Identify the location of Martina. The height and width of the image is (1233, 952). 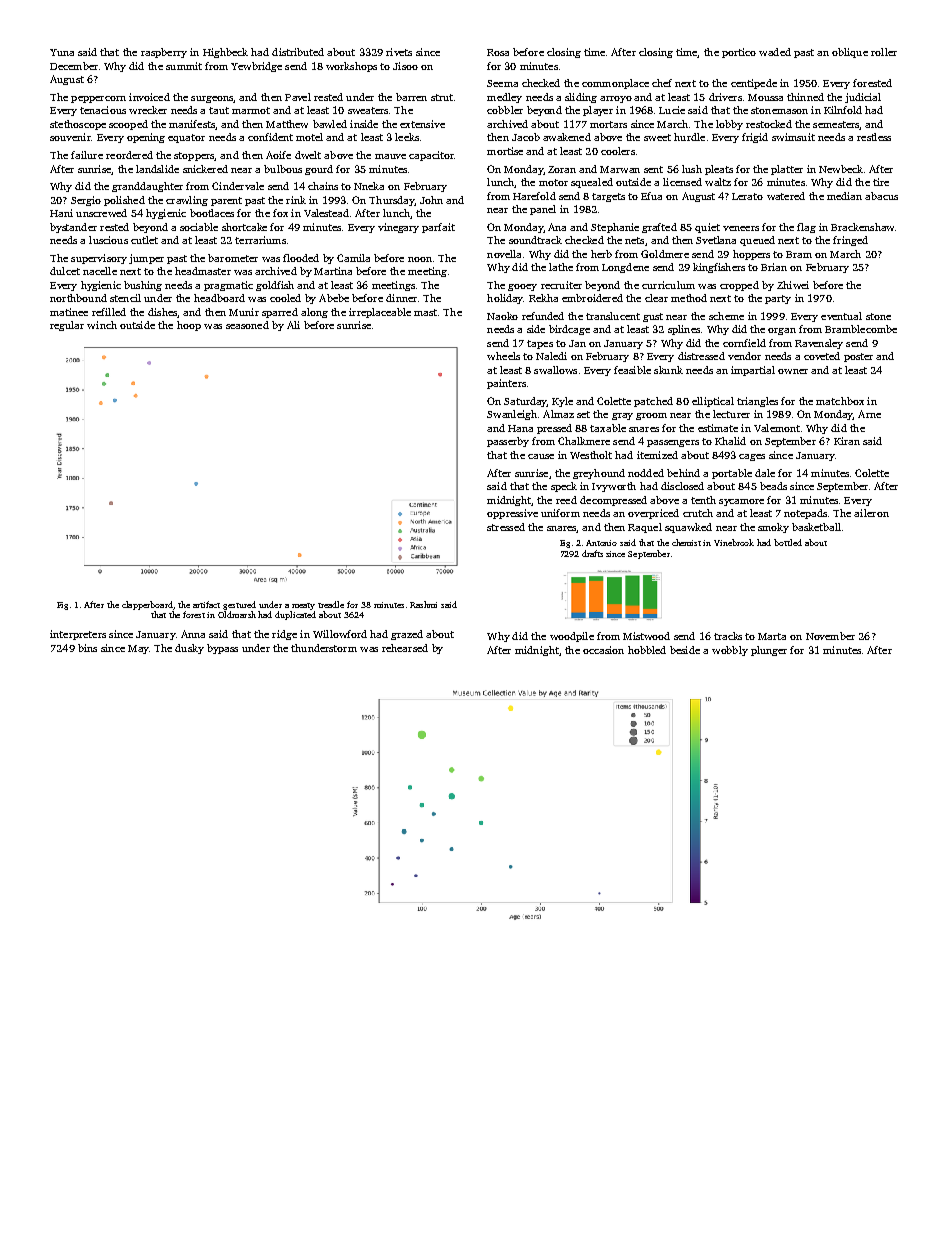
(333, 271).
